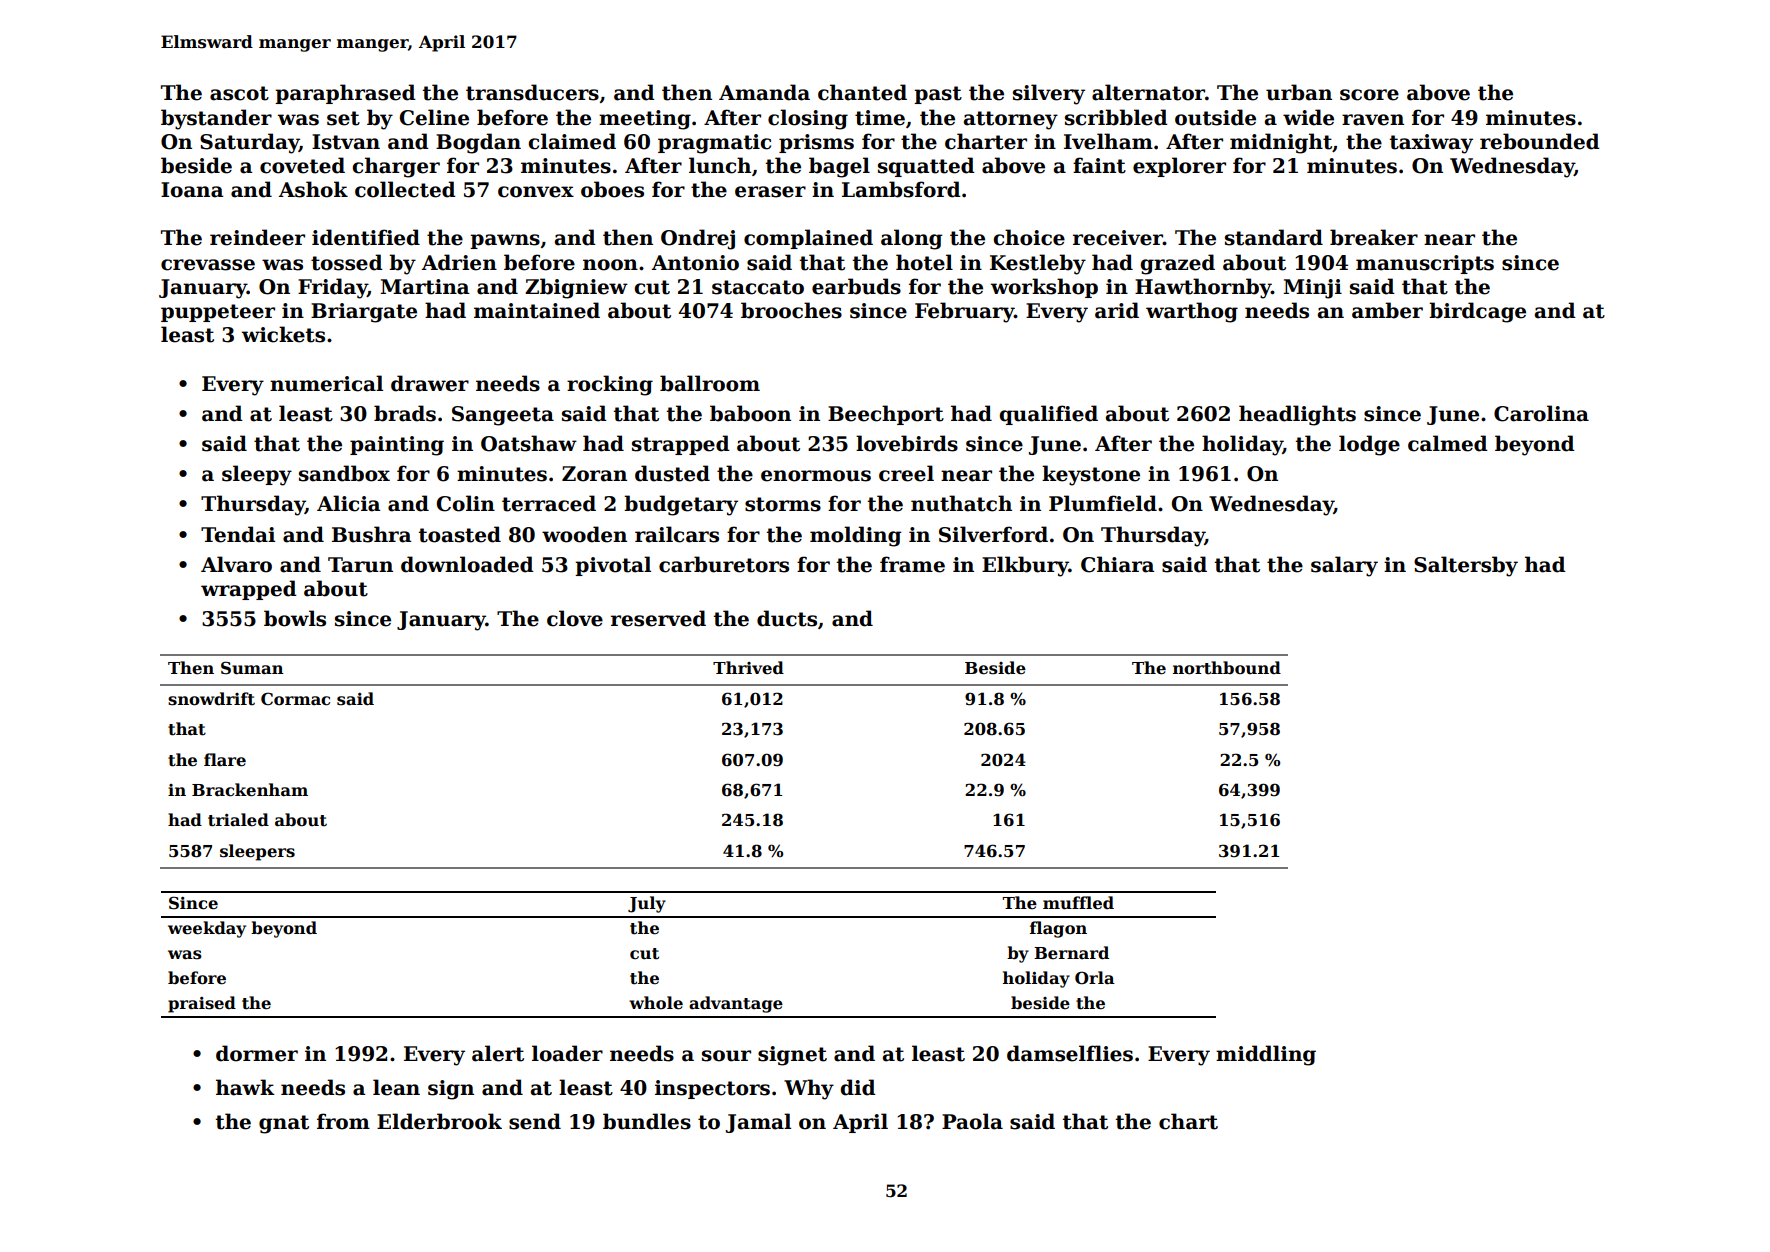 This image has height=1252, width=1770. Describe the element at coordinates (938, 95) in the image. I see `past` at that location.
